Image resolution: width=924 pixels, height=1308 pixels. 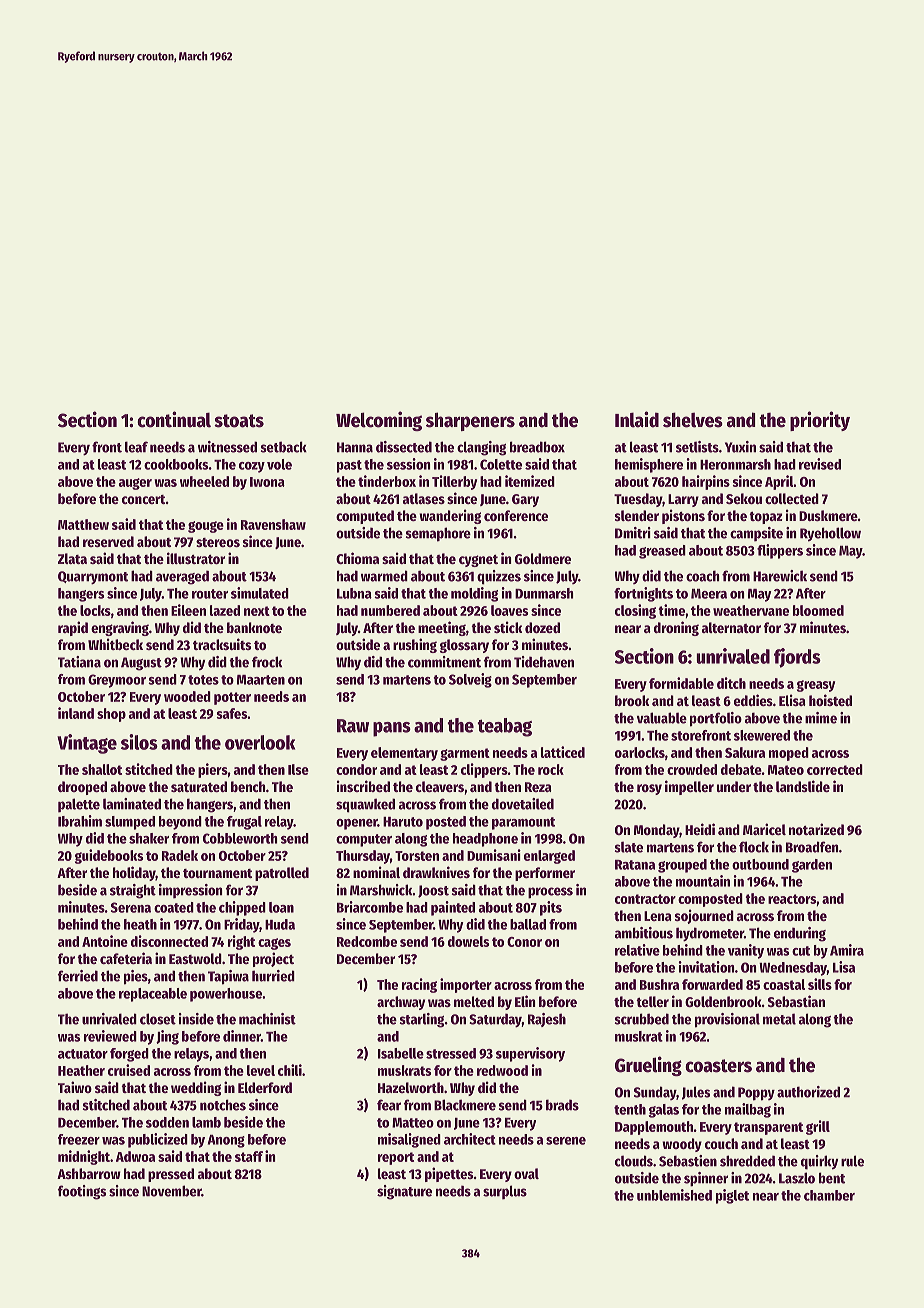 What do you see at coordinates (172, 1191) in the screenshot?
I see `November` at bounding box center [172, 1191].
